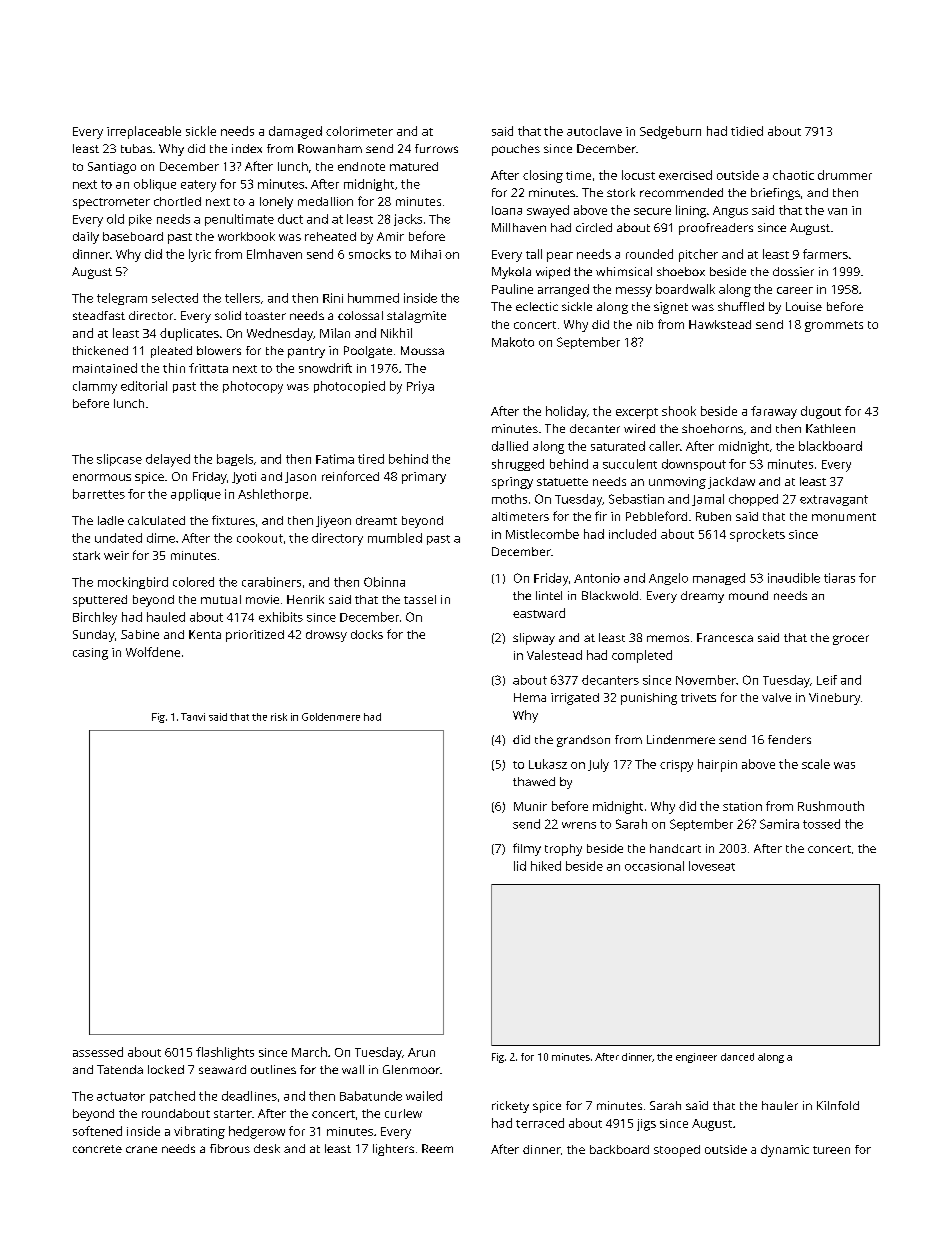 Image resolution: width=952 pixels, height=1233 pixels. What do you see at coordinates (831, 1150) in the screenshot?
I see `tureen` at bounding box center [831, 1150].
